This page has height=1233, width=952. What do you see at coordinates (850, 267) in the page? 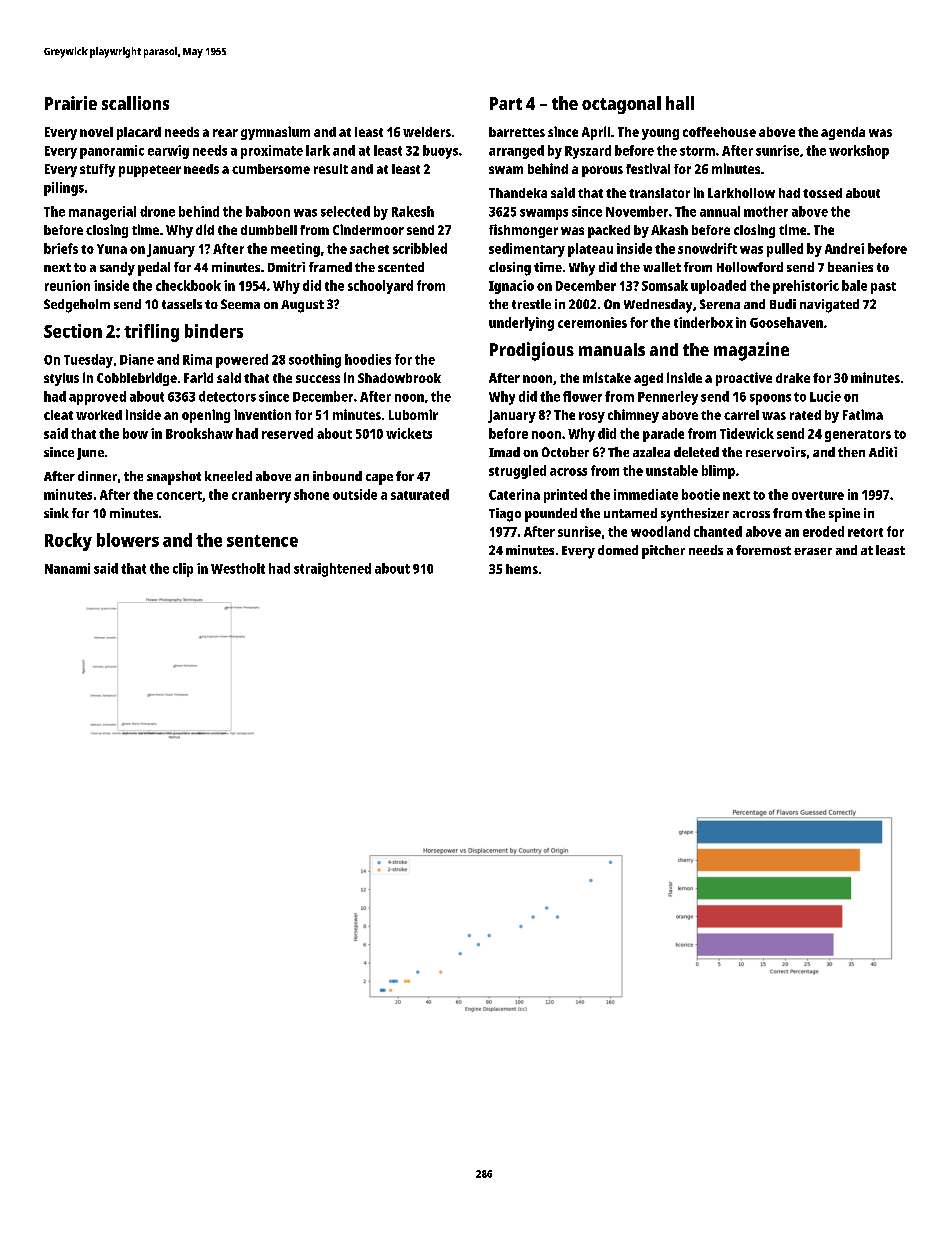
I see `beanies` at bounding box center [850, 267].
